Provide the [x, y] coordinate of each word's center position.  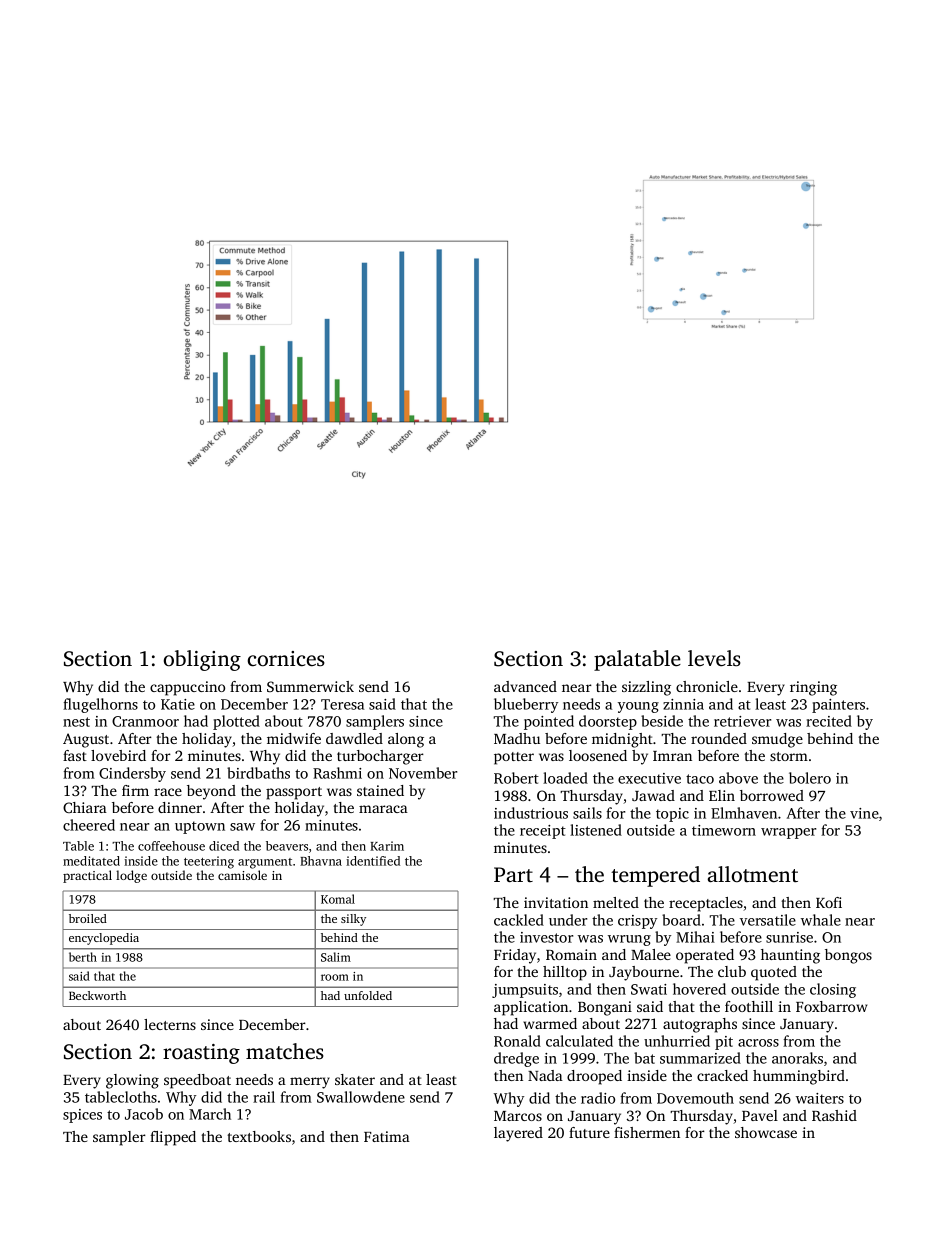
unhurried [677, 1041]
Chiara [85, 807]
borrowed [772, 795]
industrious [531, 813]
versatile [768, 920]
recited [829, 721]
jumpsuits [525, 991]
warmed [550, 1023]
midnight [622, 740]
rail [264, 1097]
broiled [88, 918]
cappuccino [187, 688]
